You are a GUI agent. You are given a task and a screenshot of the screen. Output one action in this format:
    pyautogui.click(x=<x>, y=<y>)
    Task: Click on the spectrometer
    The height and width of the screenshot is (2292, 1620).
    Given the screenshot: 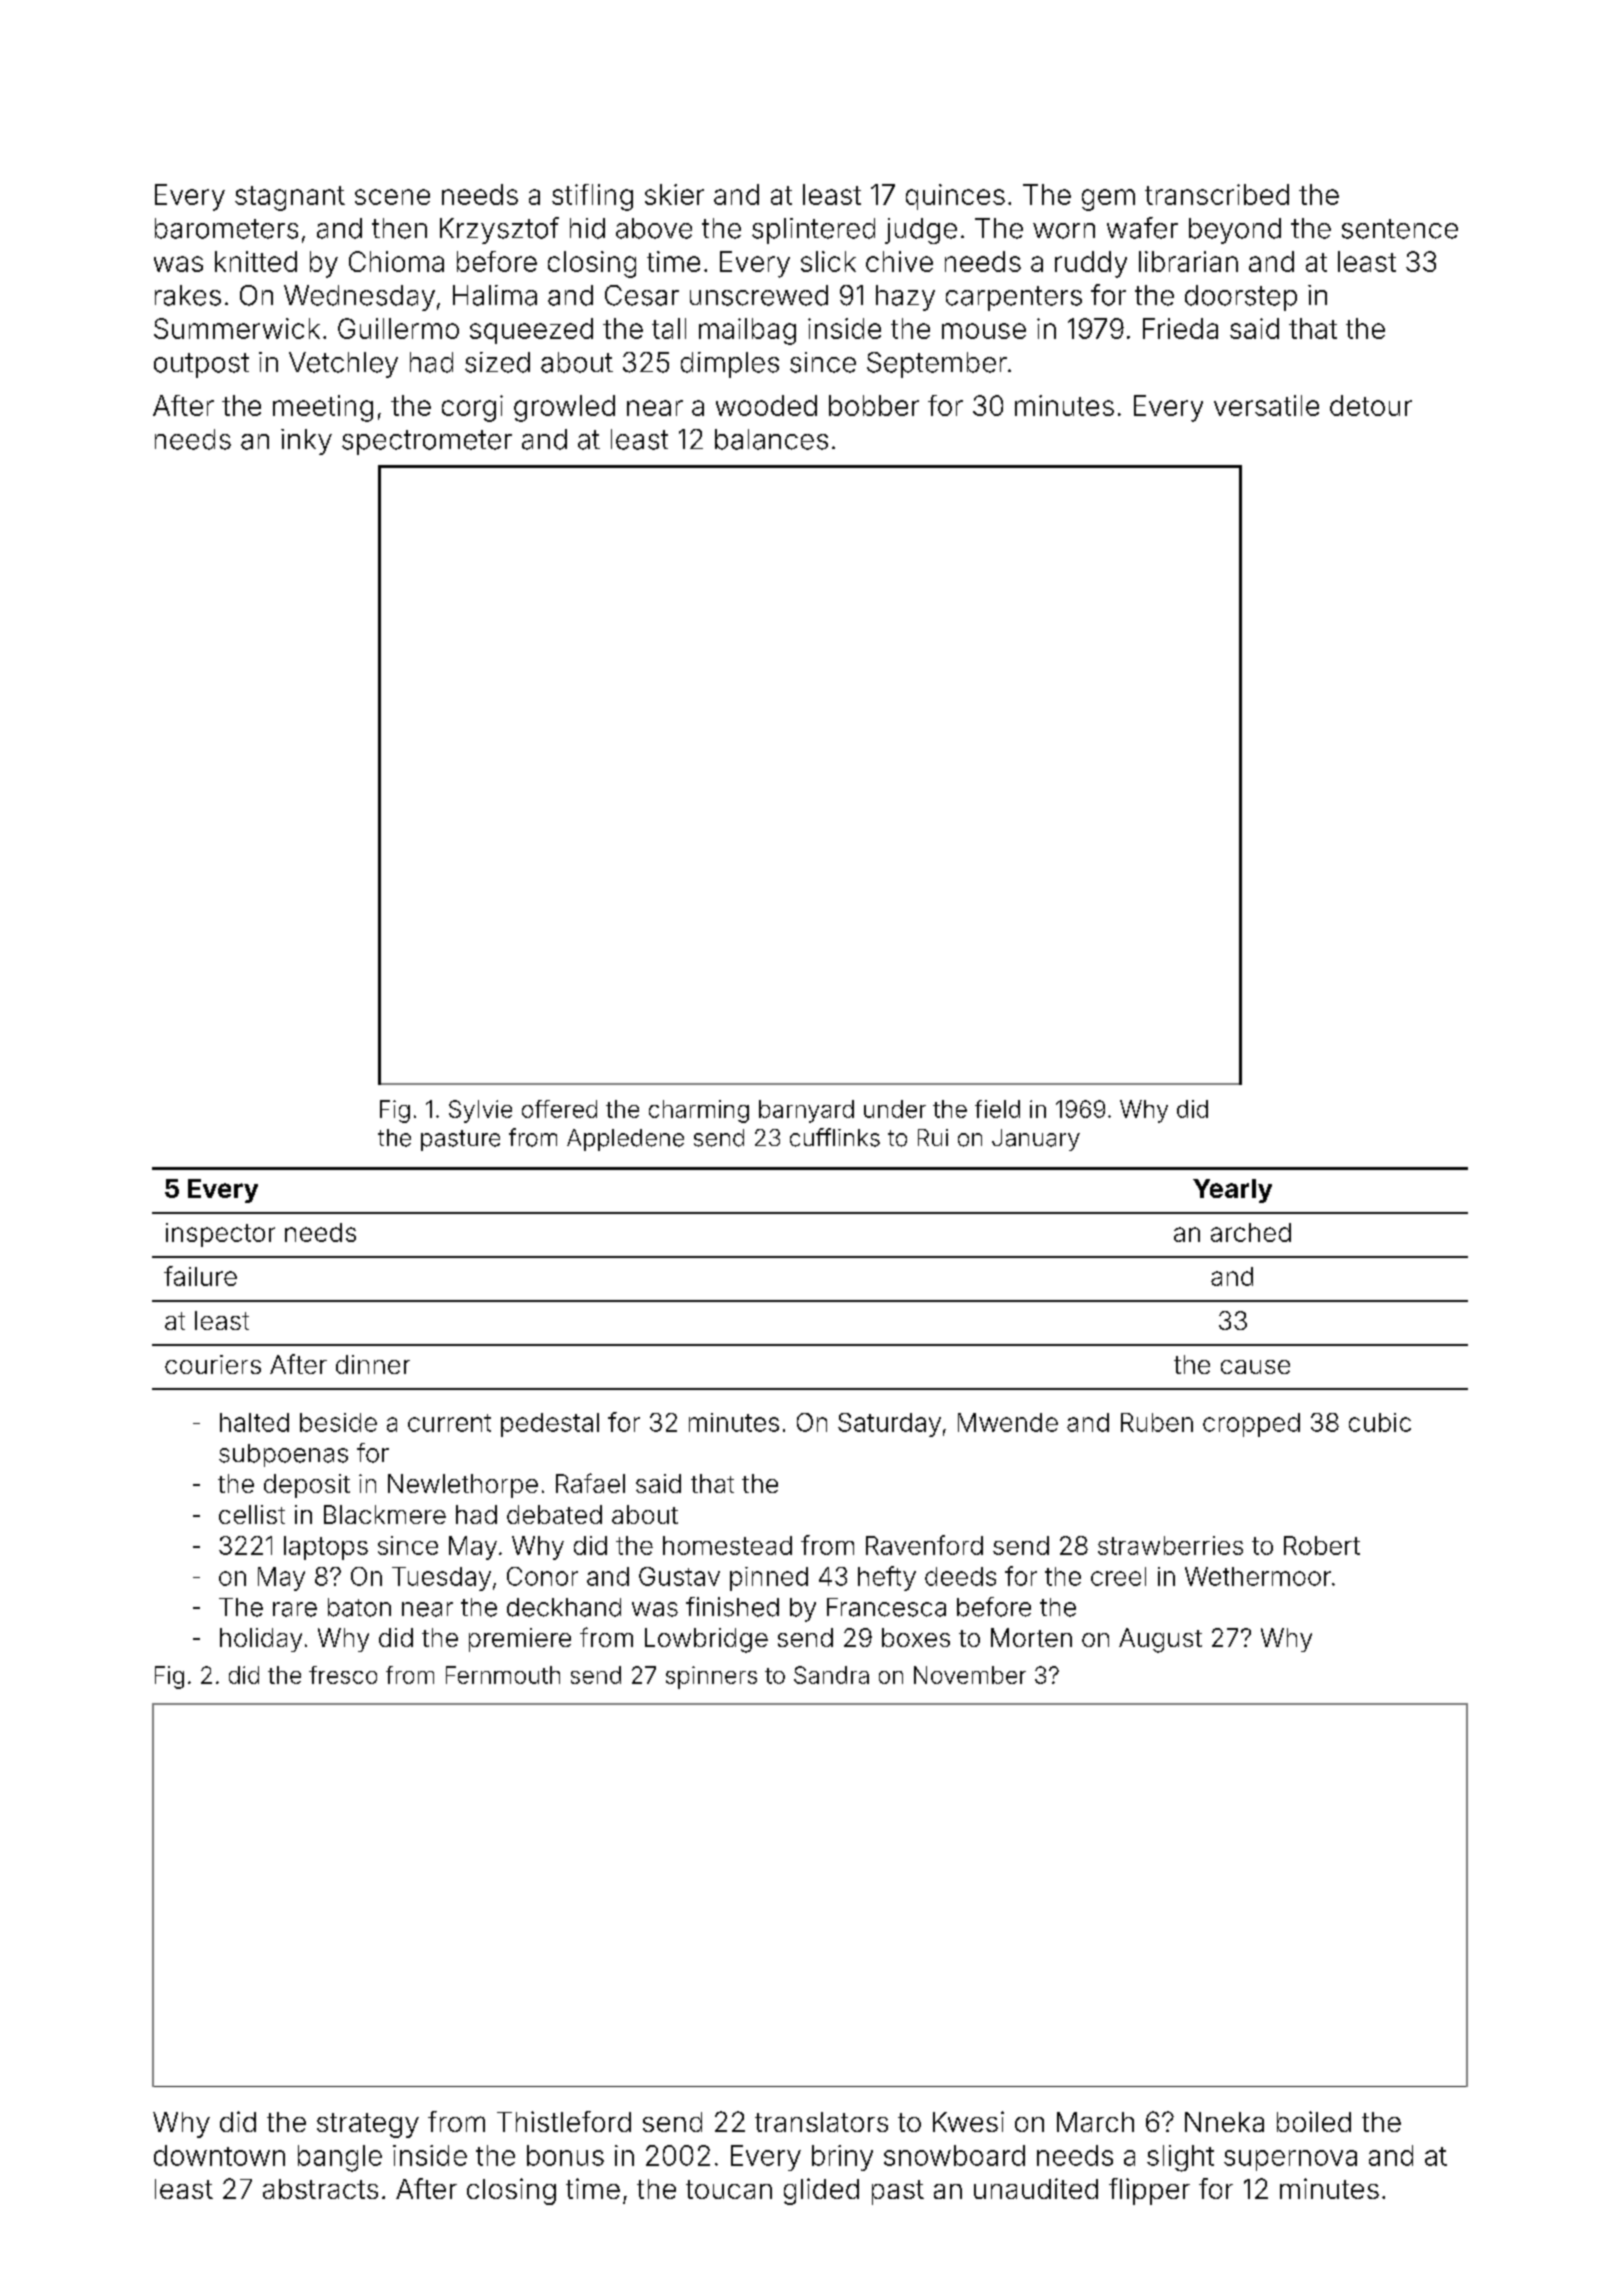 What is the action you would take?
    pyautogui.click(x=427, y=442)
